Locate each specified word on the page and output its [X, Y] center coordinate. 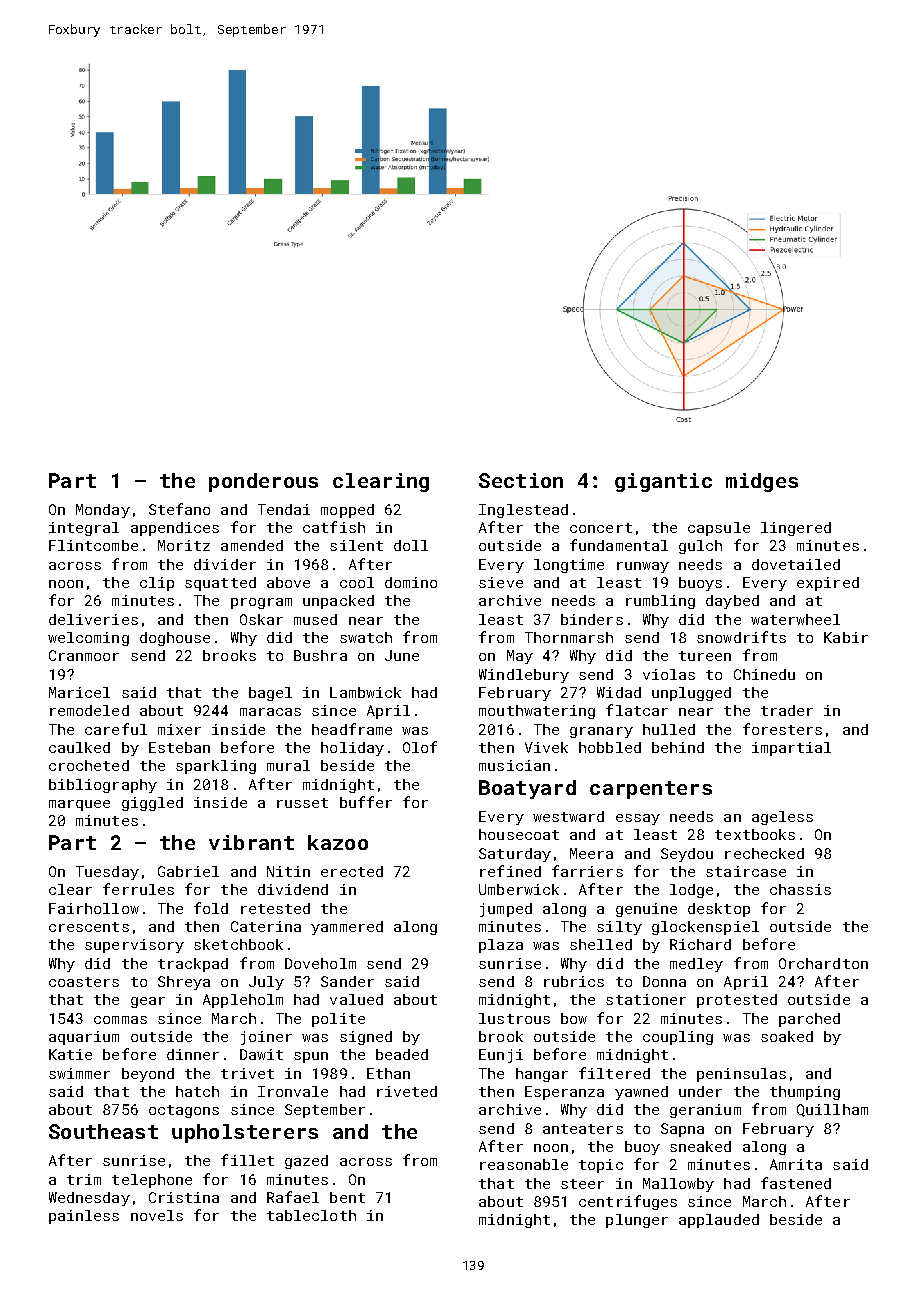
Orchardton [823, 963]
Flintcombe [93, 545]
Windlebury [524, 676]
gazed [306, 1162]
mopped [347, 511]
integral [84, 529]
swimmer [79, 1073]
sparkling [216, 767]
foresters [782, 729]
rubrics [574, 981]
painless [84, 1217]
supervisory [134, 946]
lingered [796, 529]
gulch [700, 547]
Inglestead [523, 511]
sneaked [700, 1146]
